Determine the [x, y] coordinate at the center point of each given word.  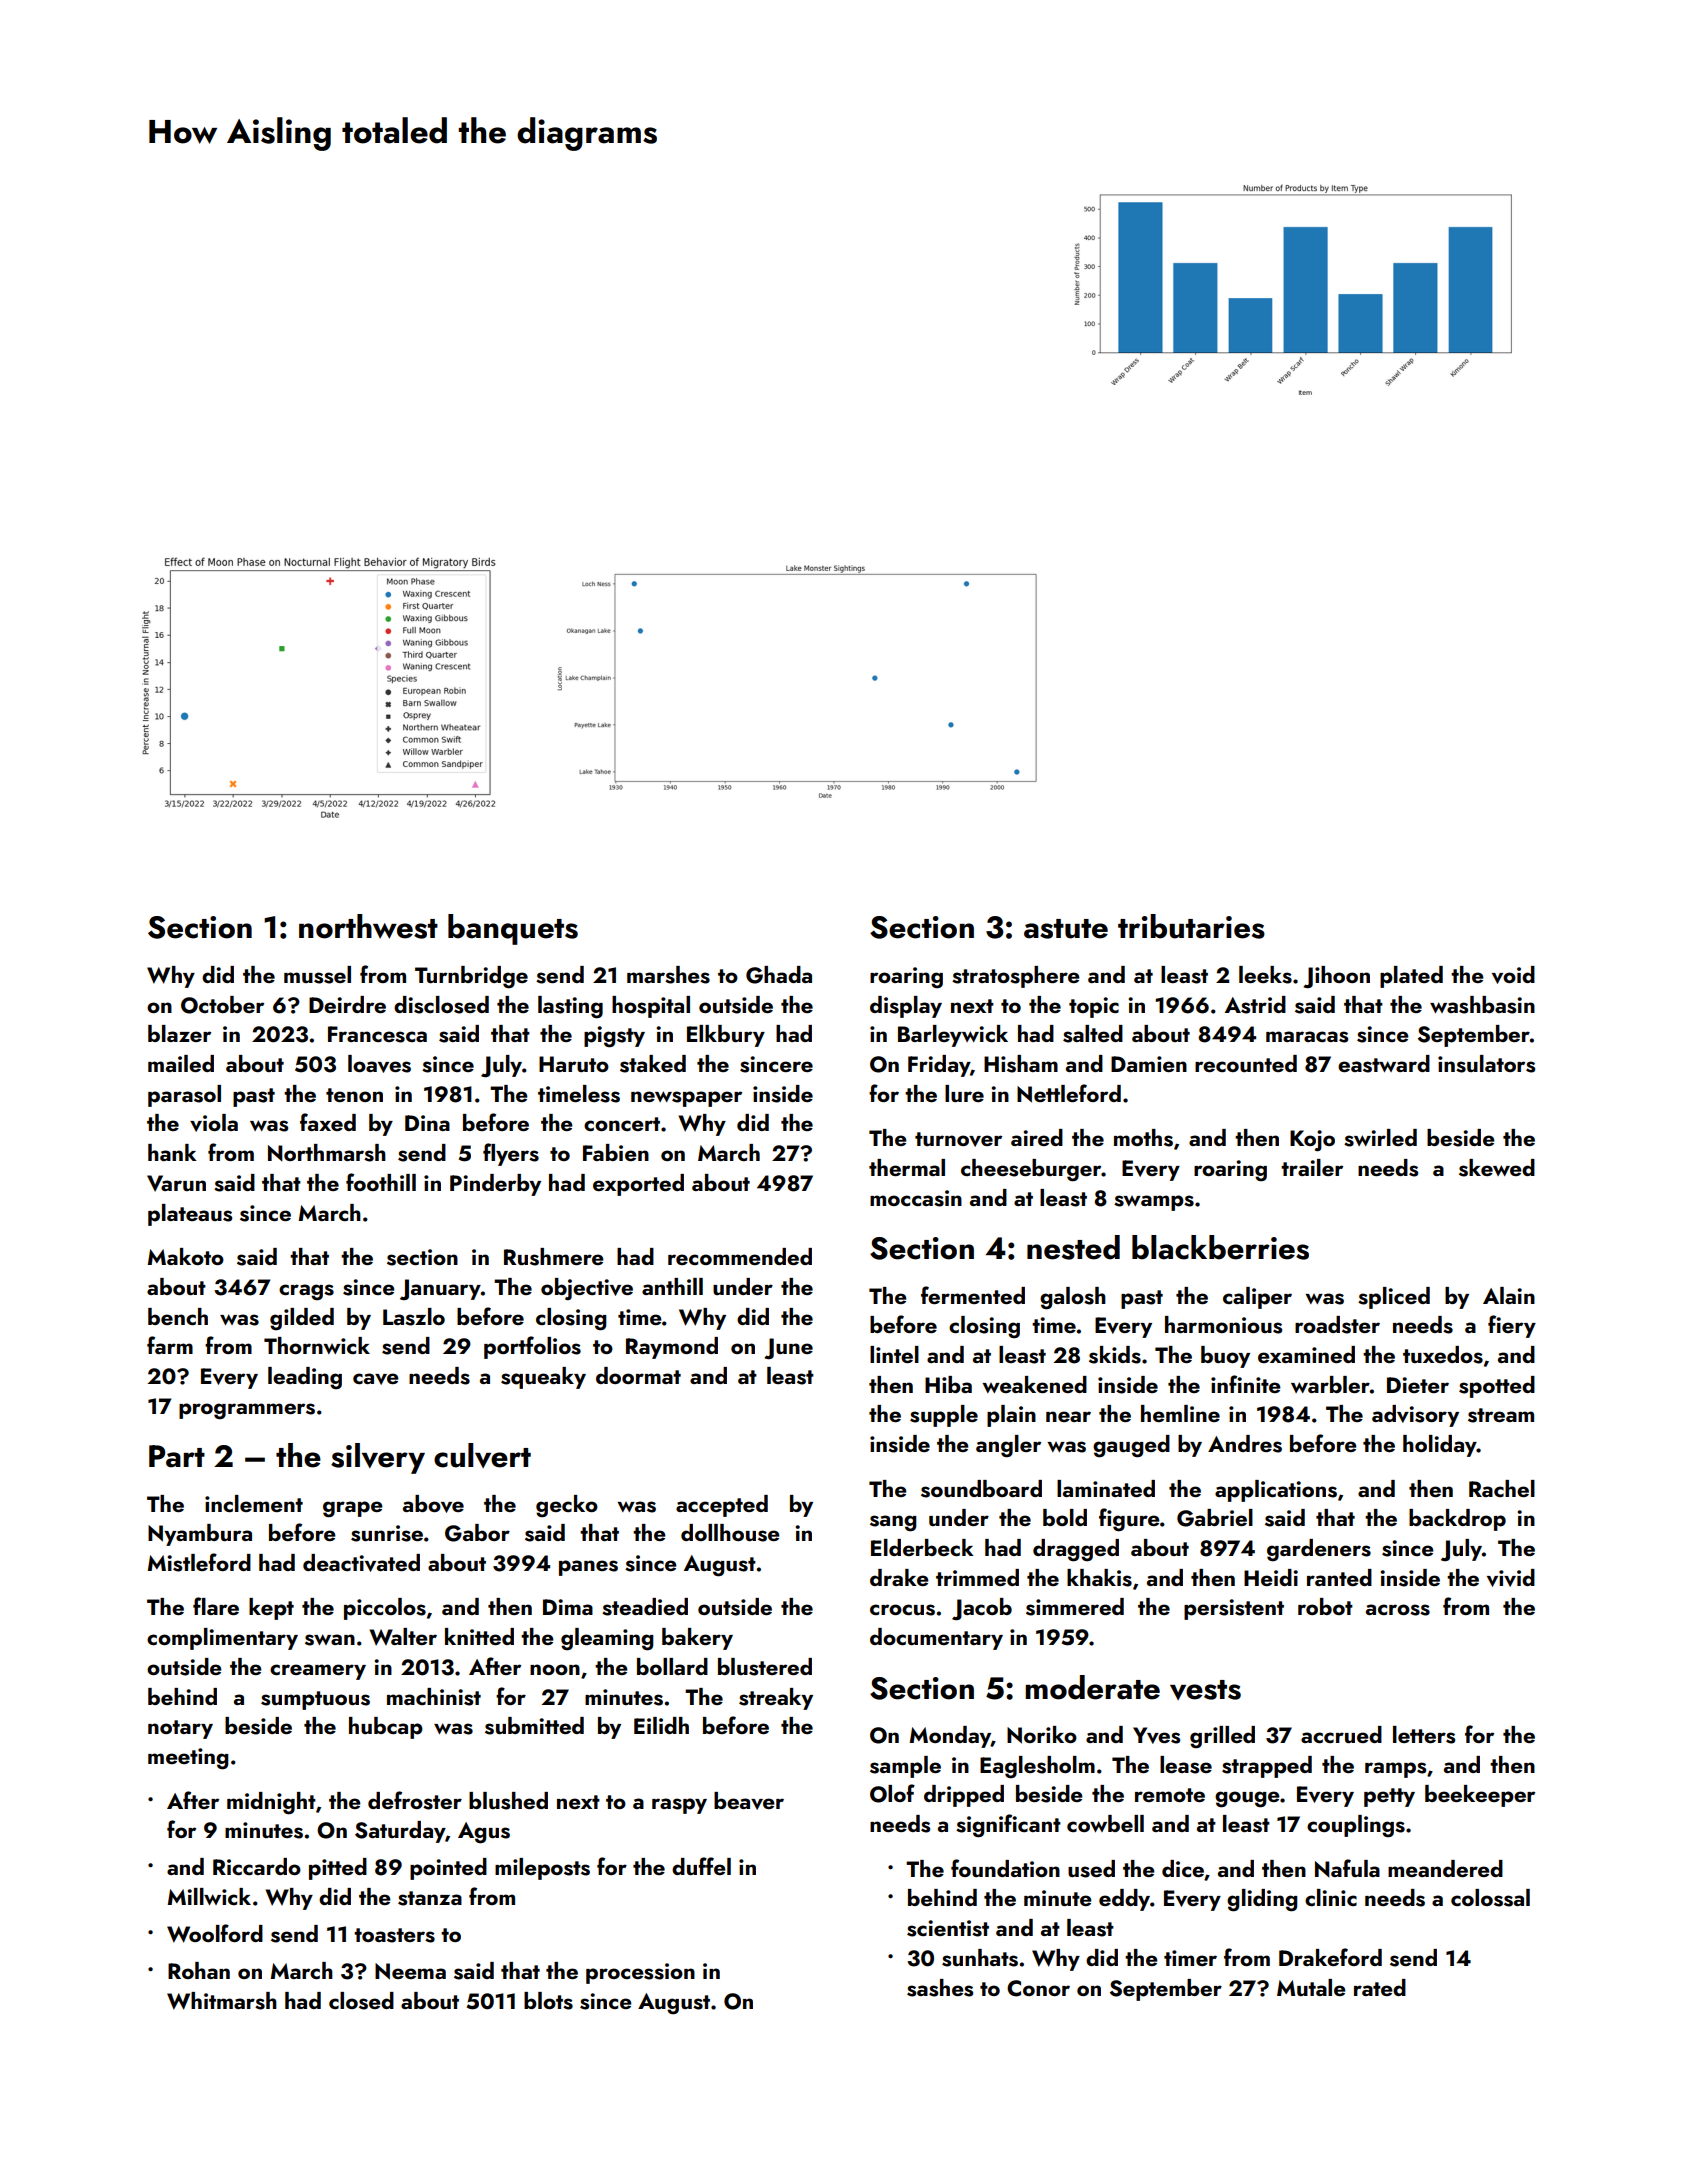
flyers [511, 1154]
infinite [1246, 1384]
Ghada [779, 975]
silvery [378, 1458]
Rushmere [554, 1257]
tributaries [1191, 926]
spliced [1394, 1298]
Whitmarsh [222, 2001]
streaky [776, 1699]
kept [271, 1609]
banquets [513, 929]
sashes [940, 1988]
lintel [894, 1354]
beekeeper [1480, 1796]
